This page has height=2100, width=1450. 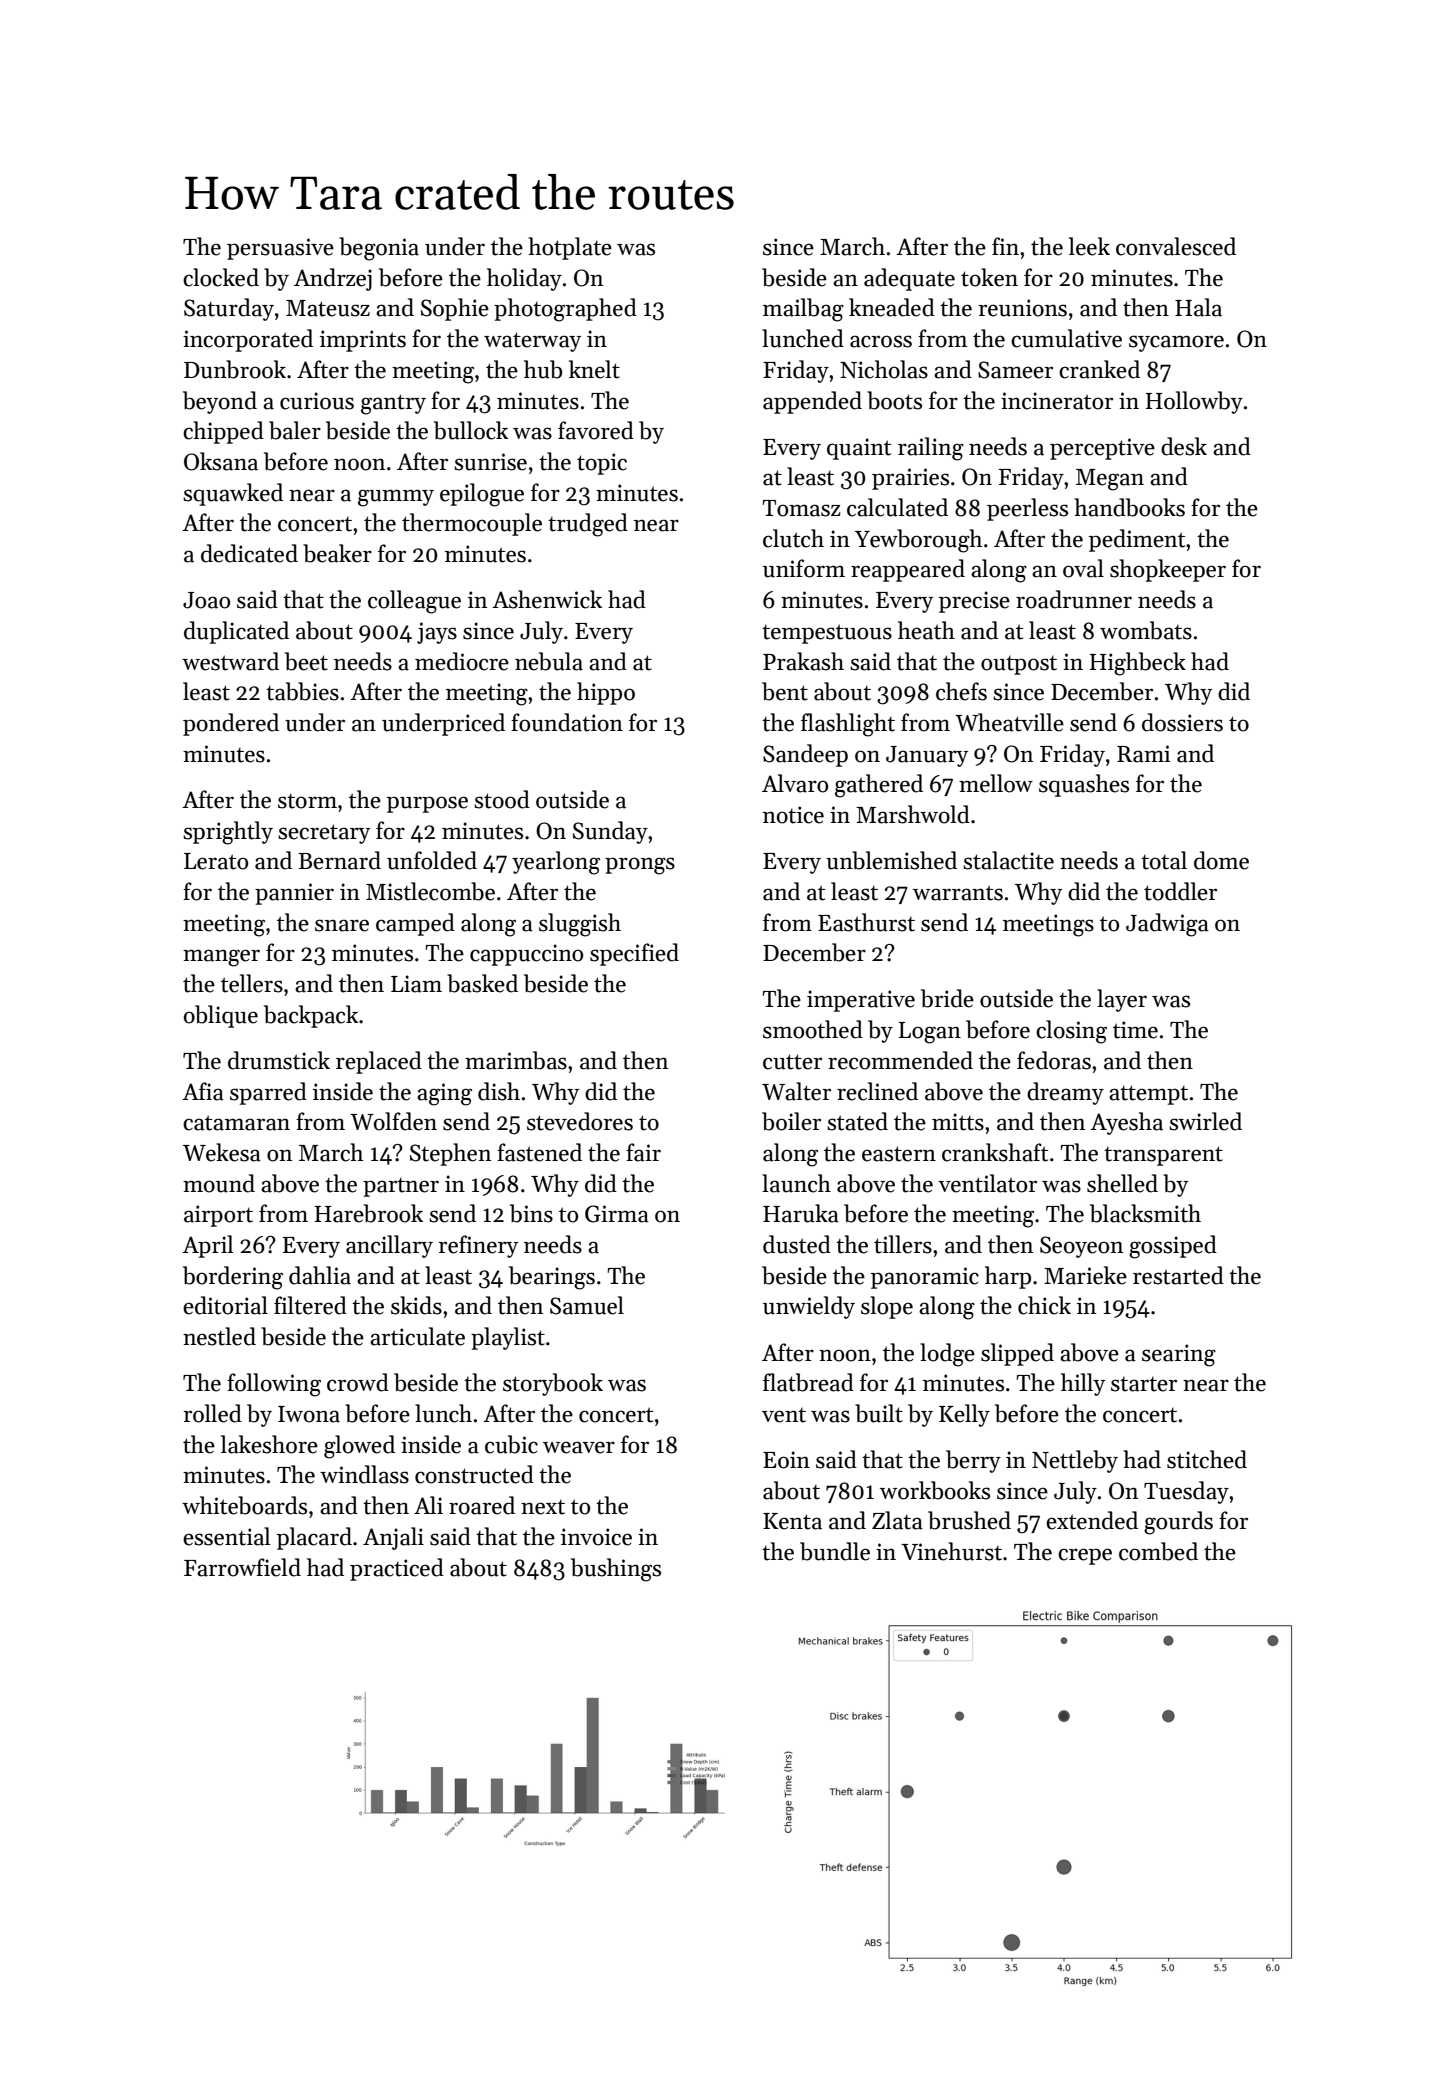 What do you see at coordinates (268, 1093) in the page?
I see `sparred` at bounding box center [268, 1093].
